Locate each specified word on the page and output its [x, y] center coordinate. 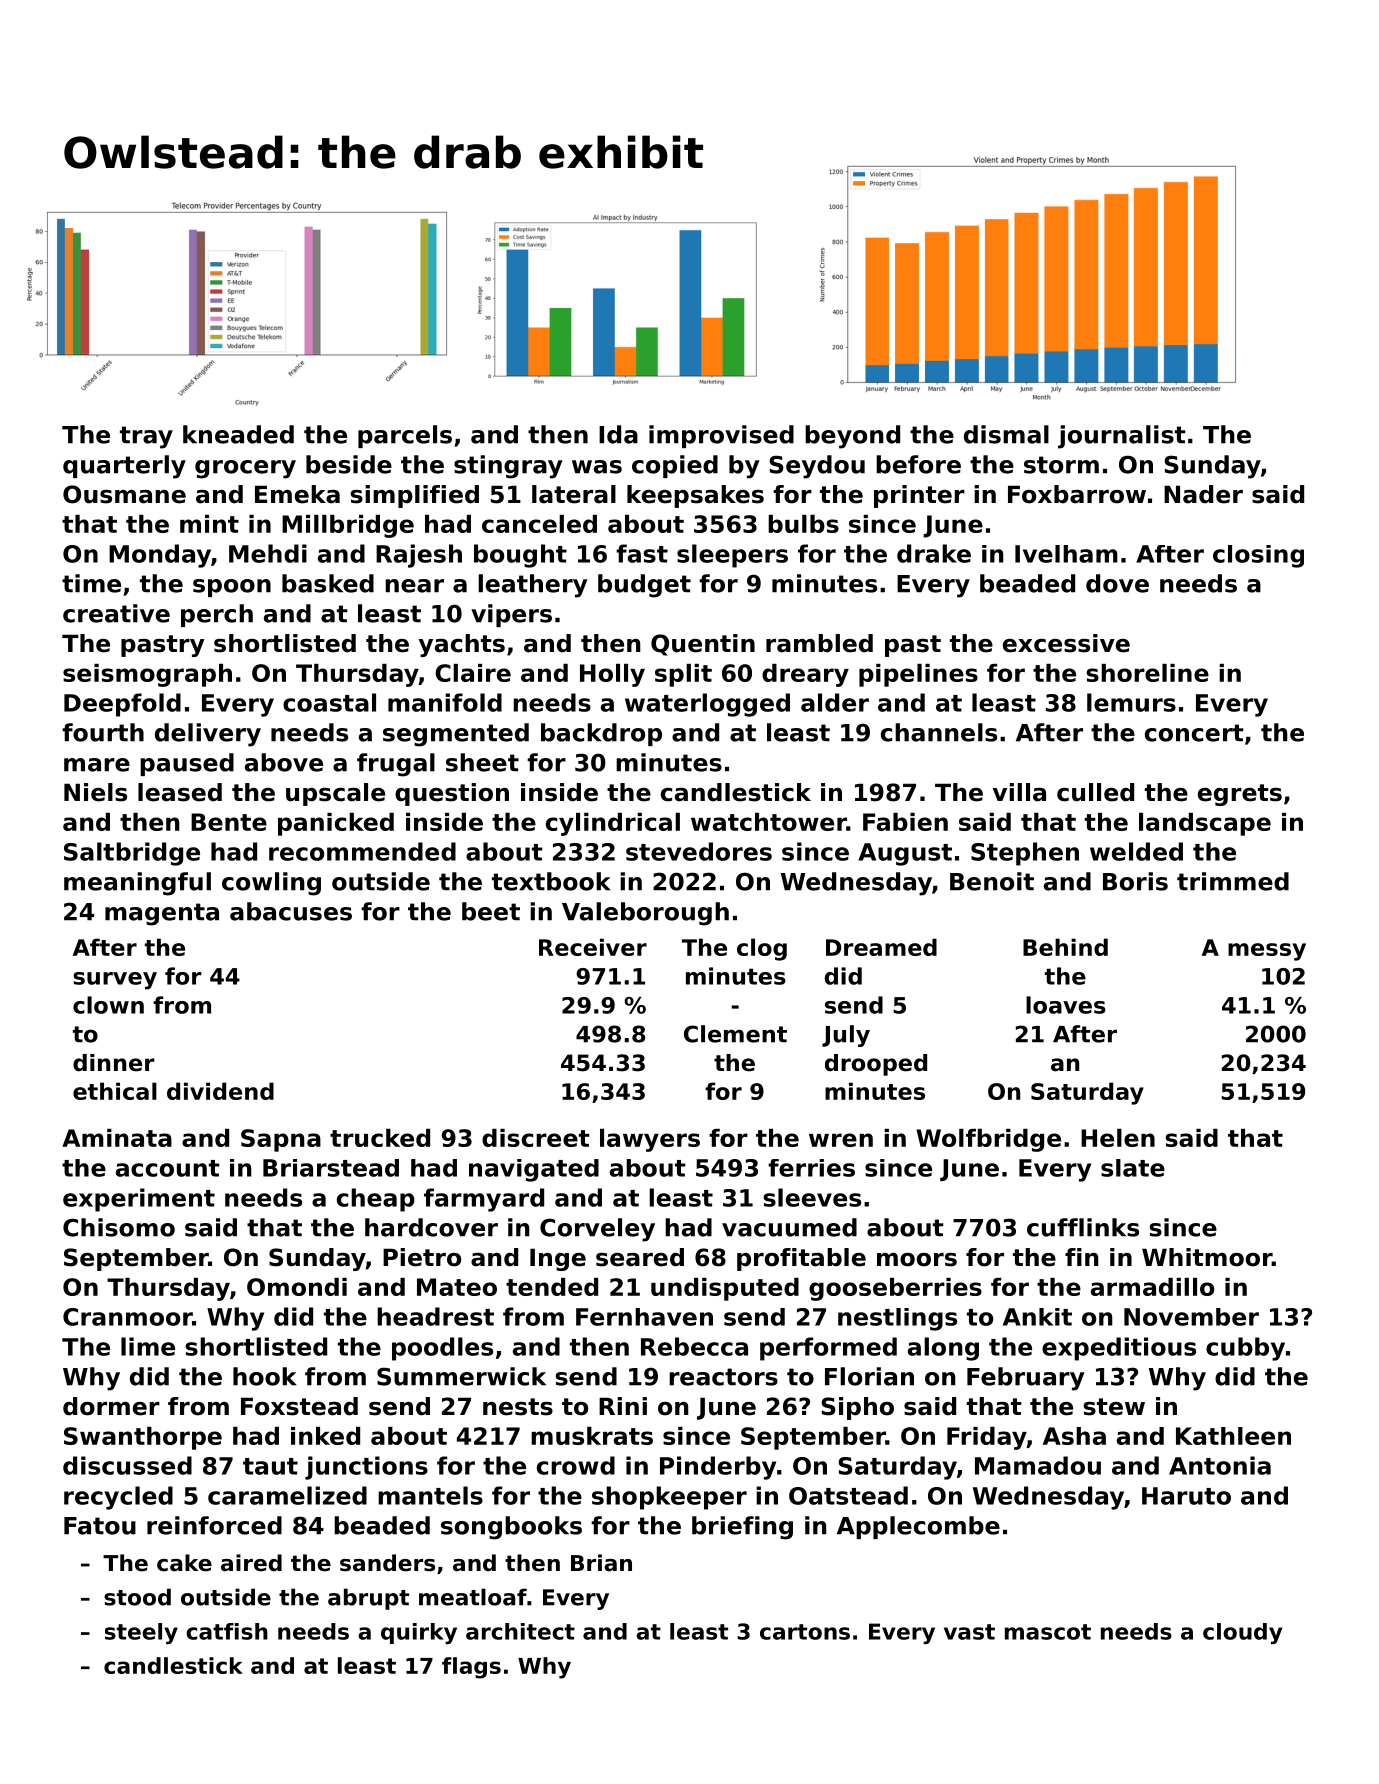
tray [146, 437]
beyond [852, 437]
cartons [805, 1632]
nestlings [897, 1319]
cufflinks [1083, 1227]
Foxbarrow [1077, 494]
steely [141, 1633]
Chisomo [119, 1227]
